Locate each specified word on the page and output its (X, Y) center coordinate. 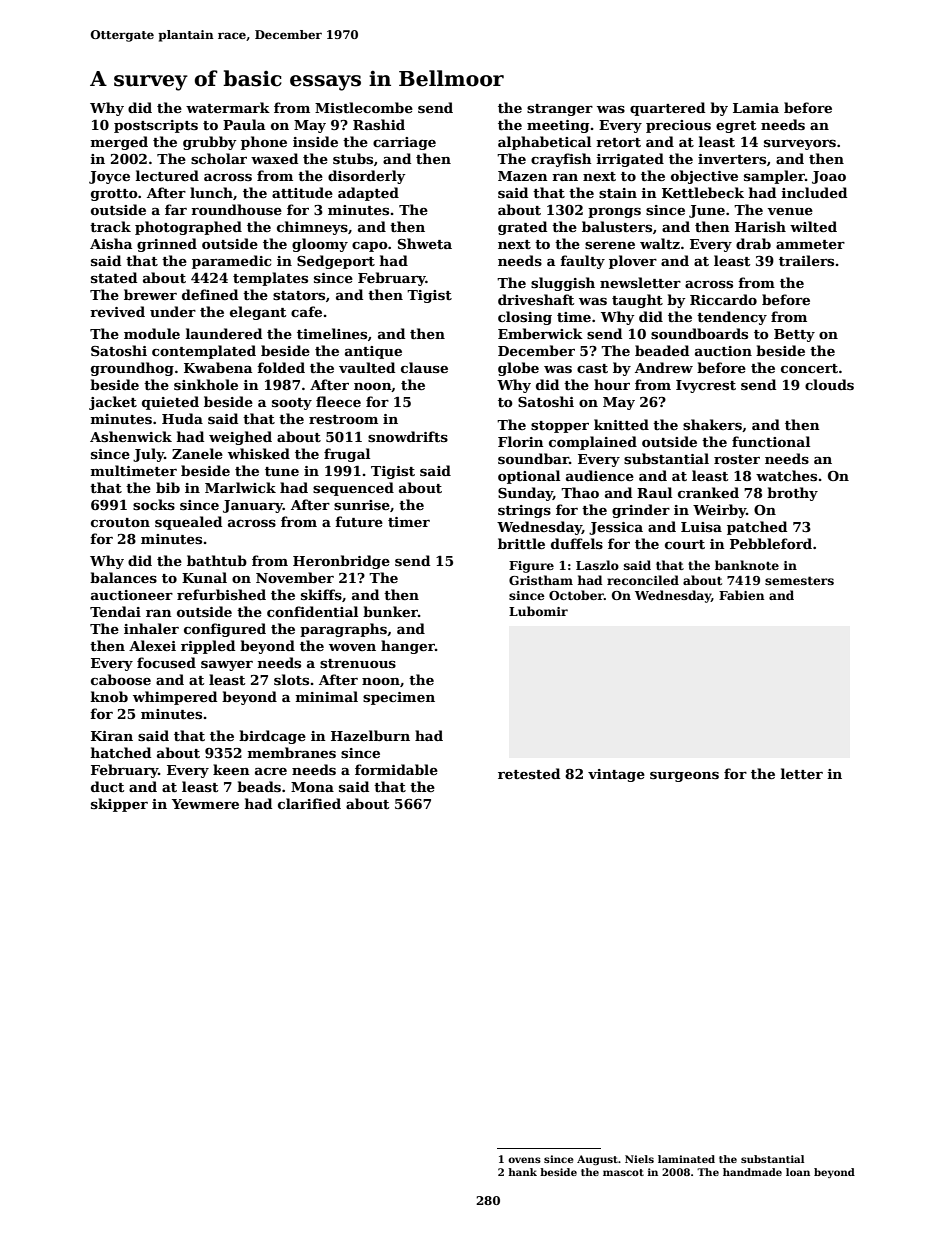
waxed (274, 158)
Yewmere (205, 804)
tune (282, 471)
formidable (396, 769)
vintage (616, 775)
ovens (524, 1160)
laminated (686, 1159)
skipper (119, 805)
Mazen (523, 176)
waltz (660, 243)
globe (518, 369)
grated (522, 228)
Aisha (111, 243)
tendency (732, 318)
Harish (760, 226)
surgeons (684, 777)
